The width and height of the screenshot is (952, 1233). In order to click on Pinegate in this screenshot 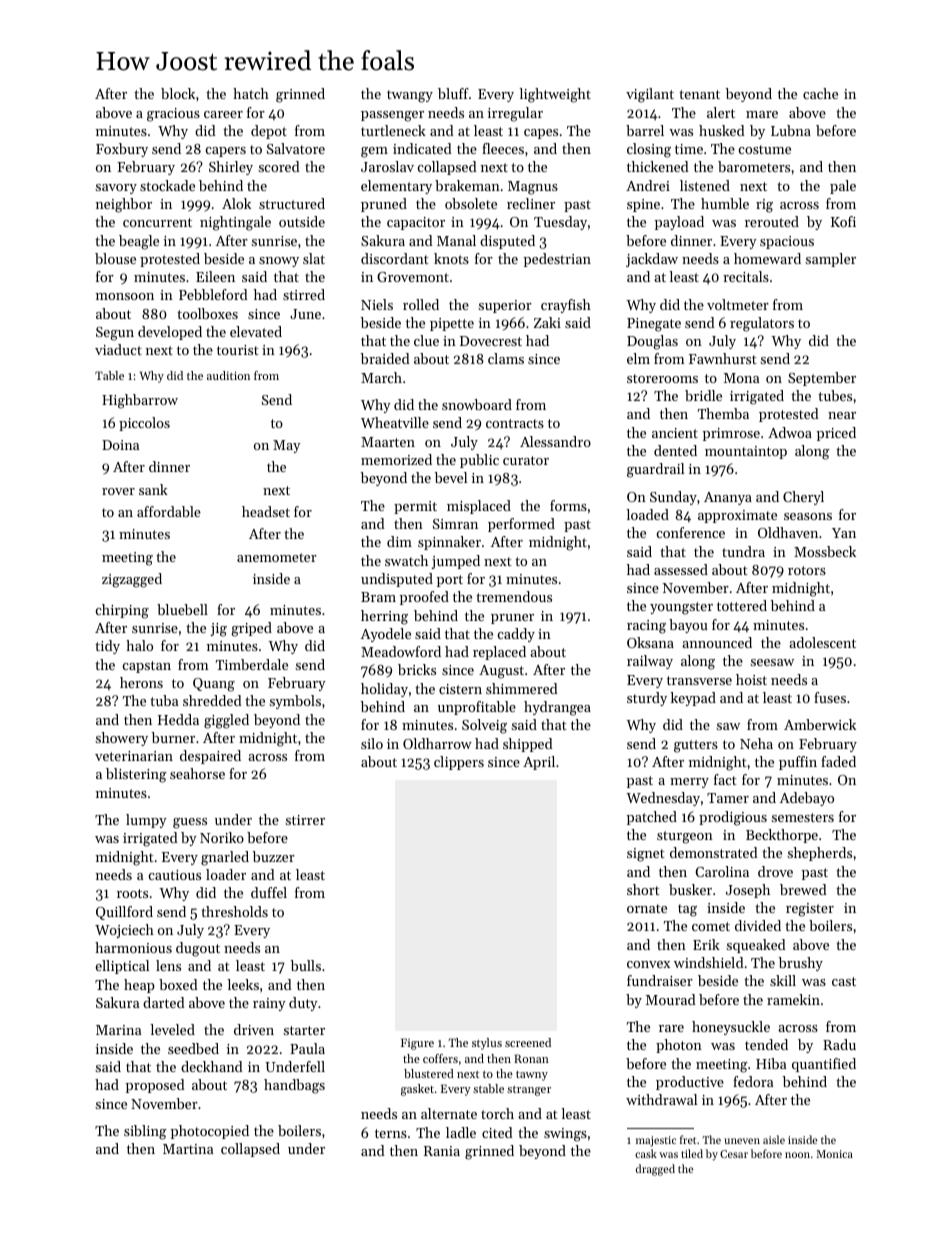, I will do `click(654, 325)`.
